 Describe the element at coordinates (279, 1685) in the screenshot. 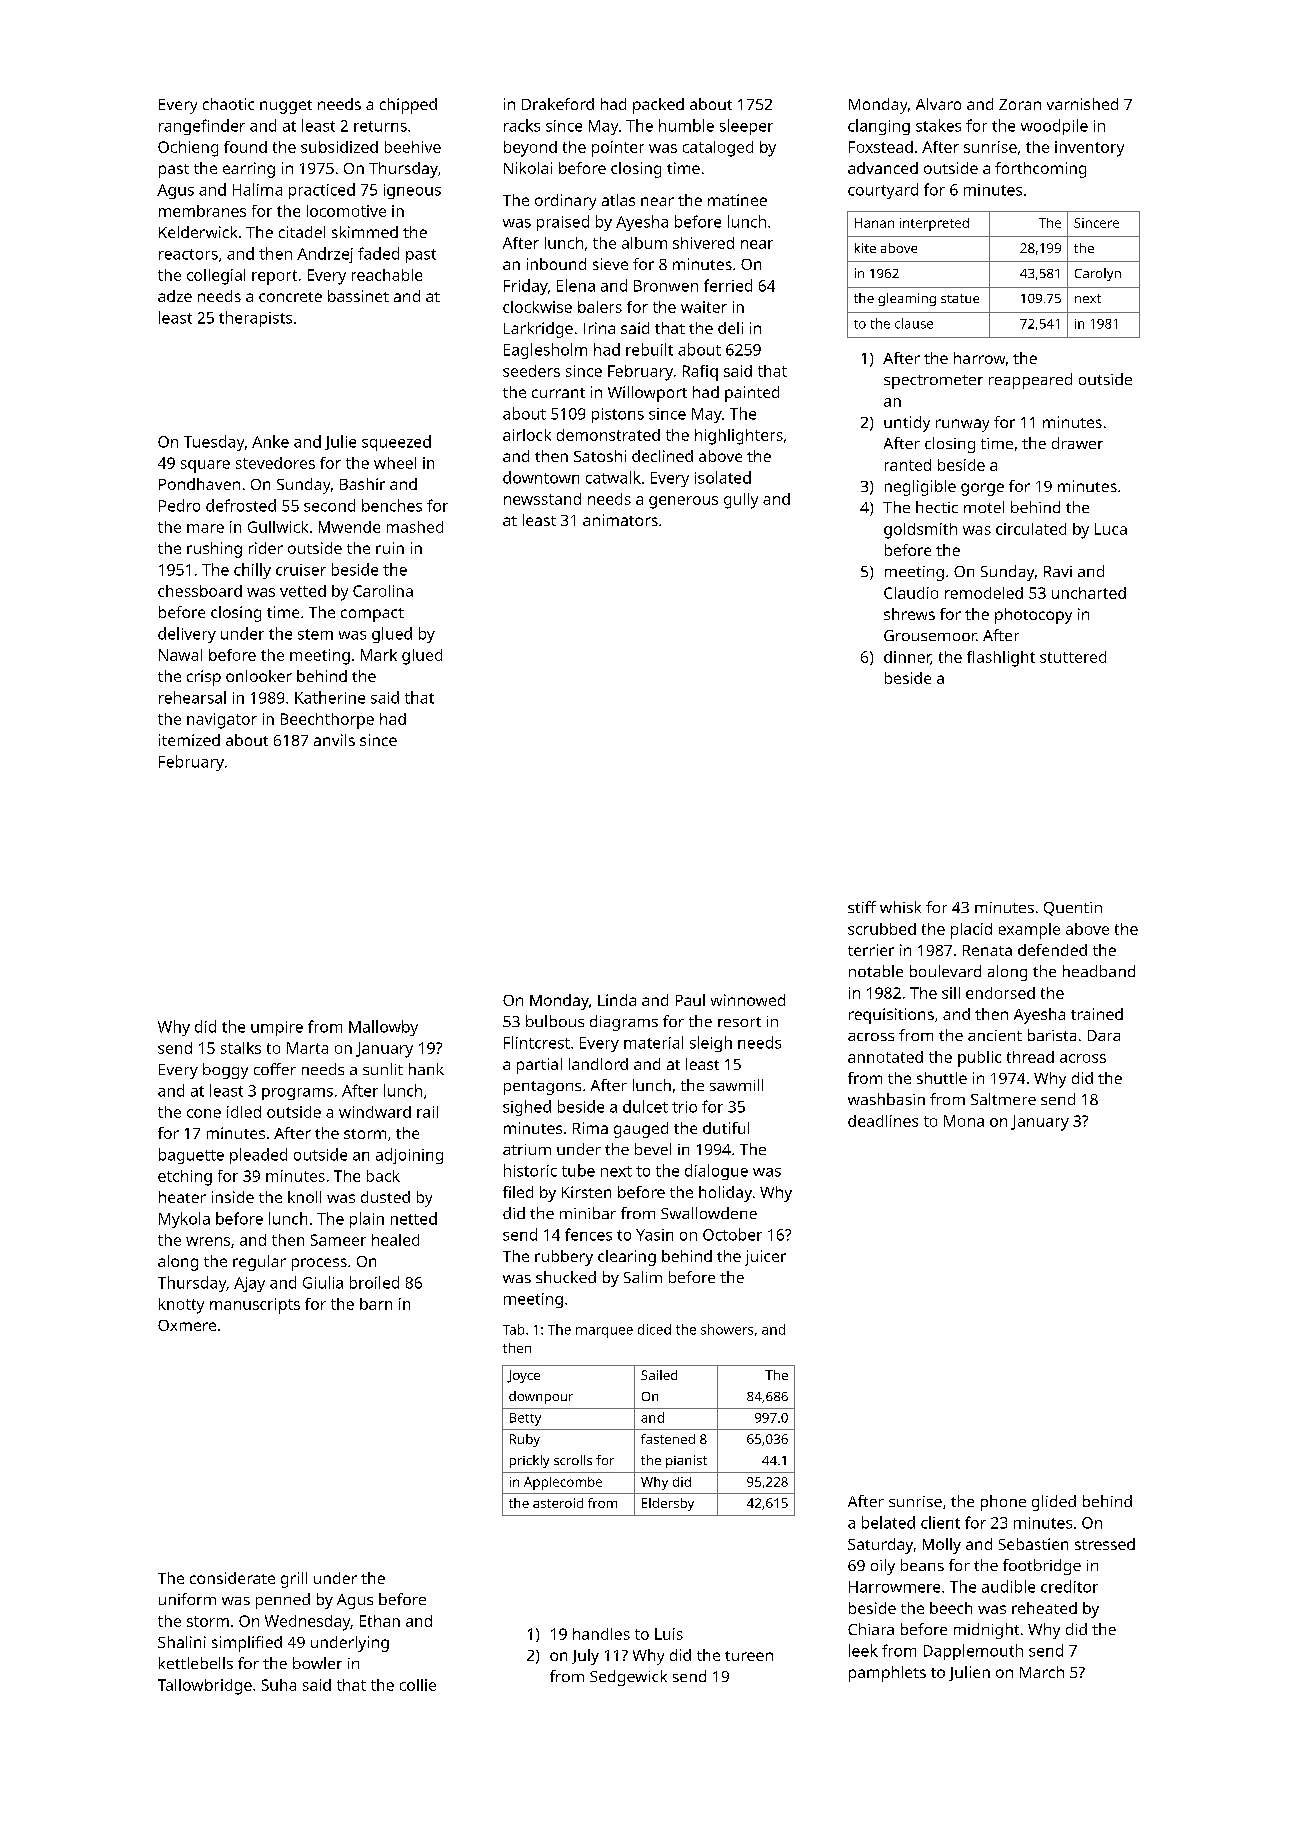

I see `Suha` at that location.
